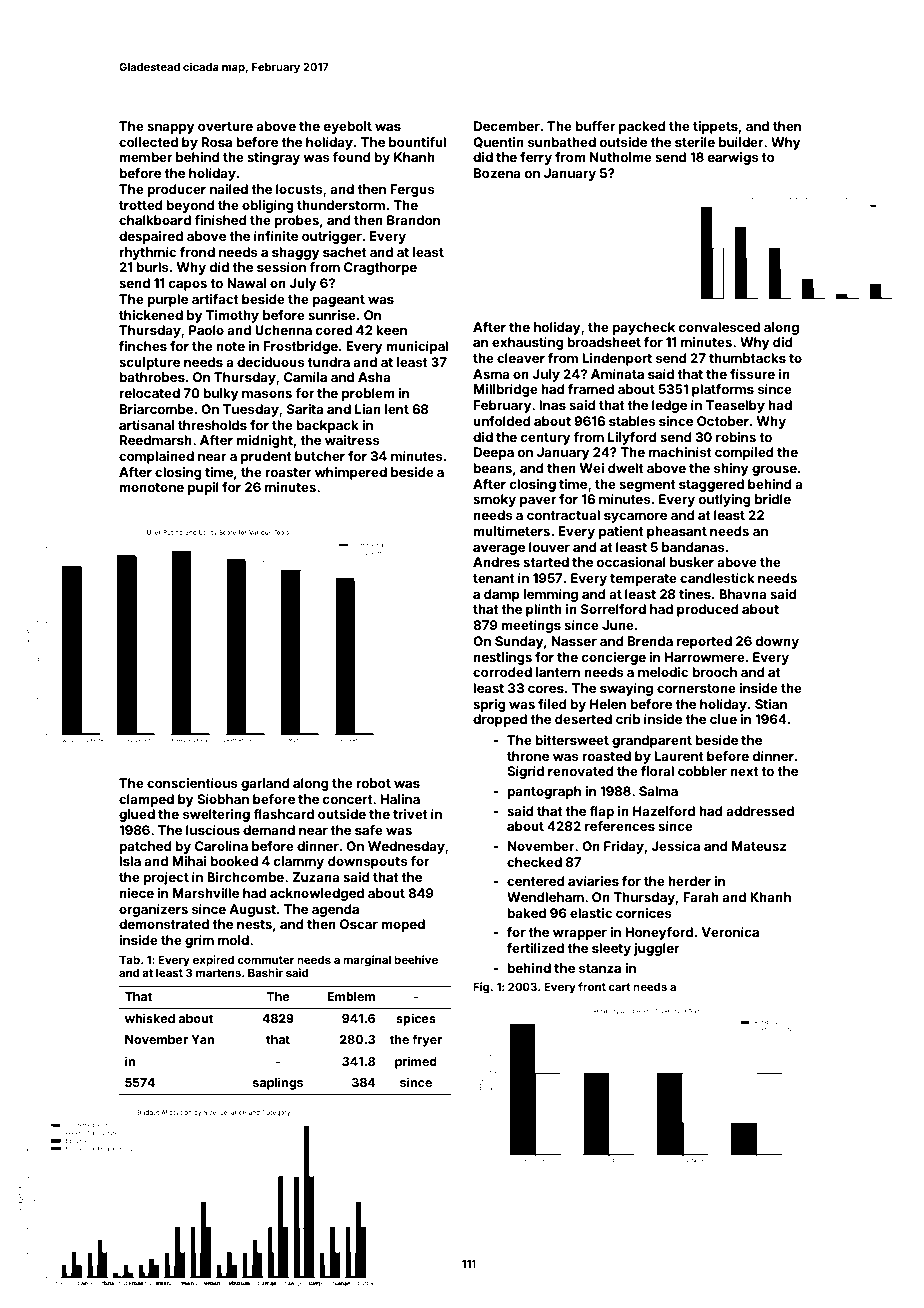 This document has width=924, height=1308. Describe the element at coordinates (348, 799) in the document. I see `concert` at that location.
